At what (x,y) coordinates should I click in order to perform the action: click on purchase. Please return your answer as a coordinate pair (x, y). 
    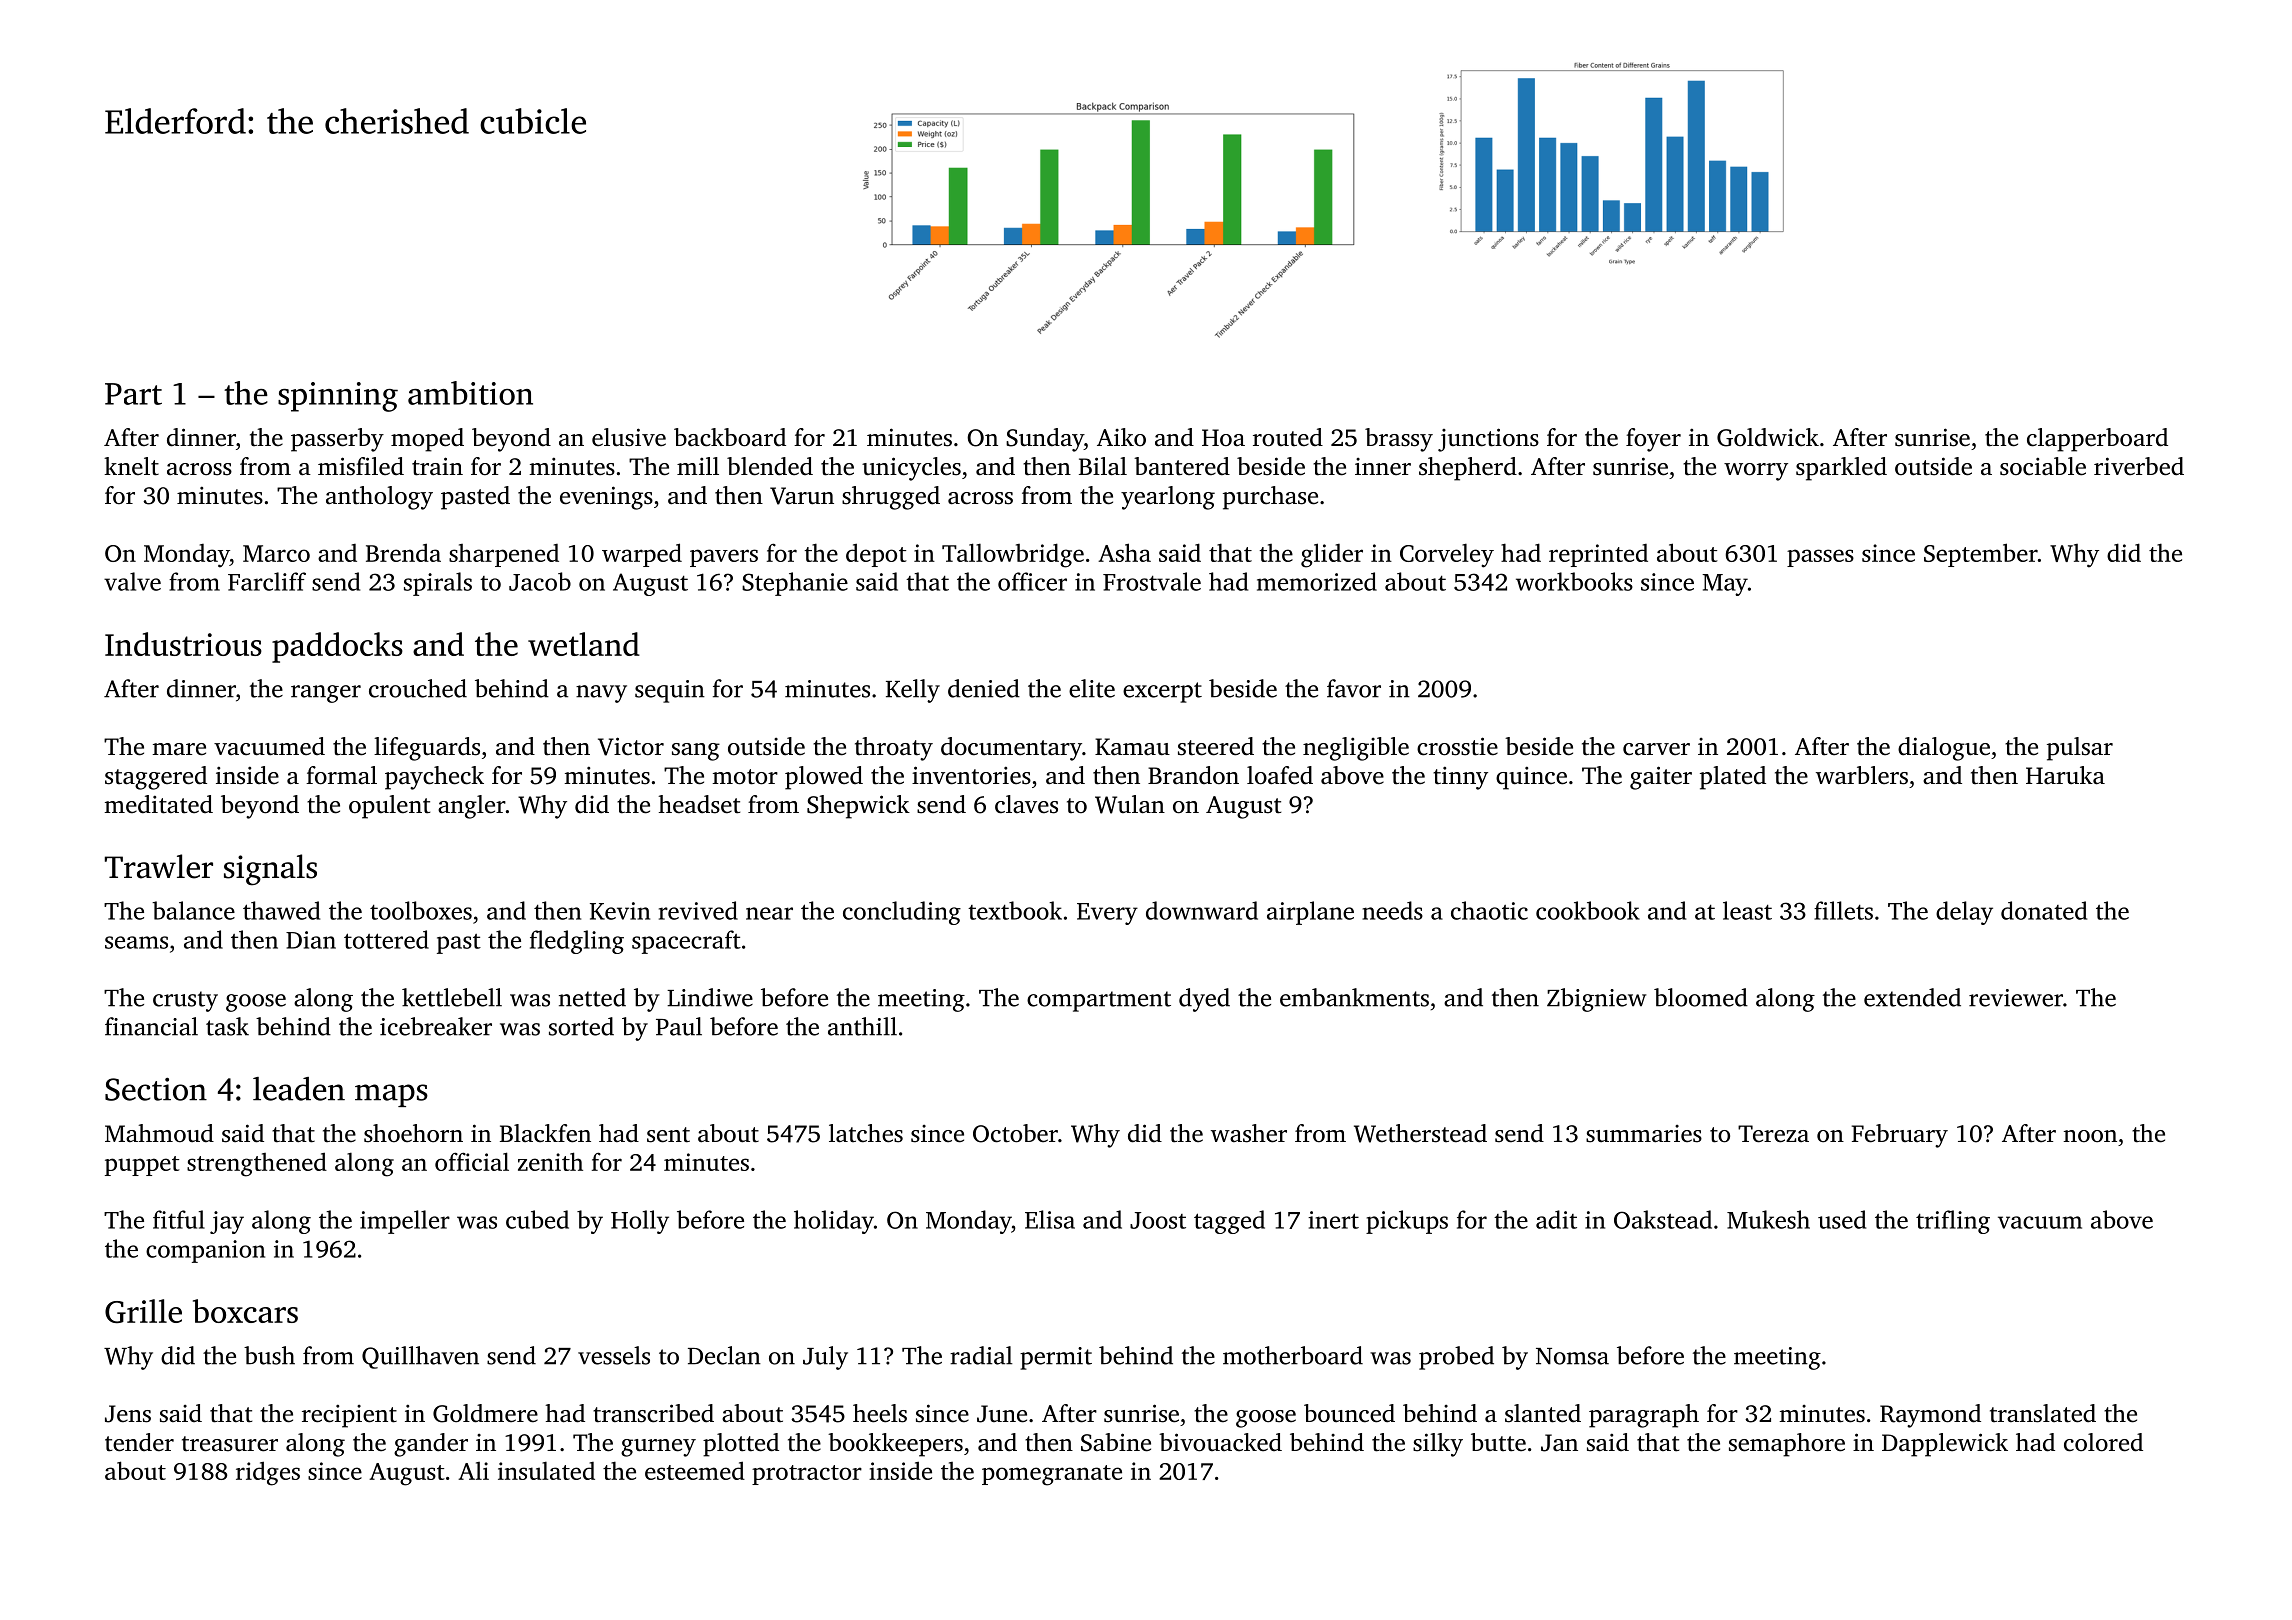
    Looking at the image, I should click on (1270, 498).
